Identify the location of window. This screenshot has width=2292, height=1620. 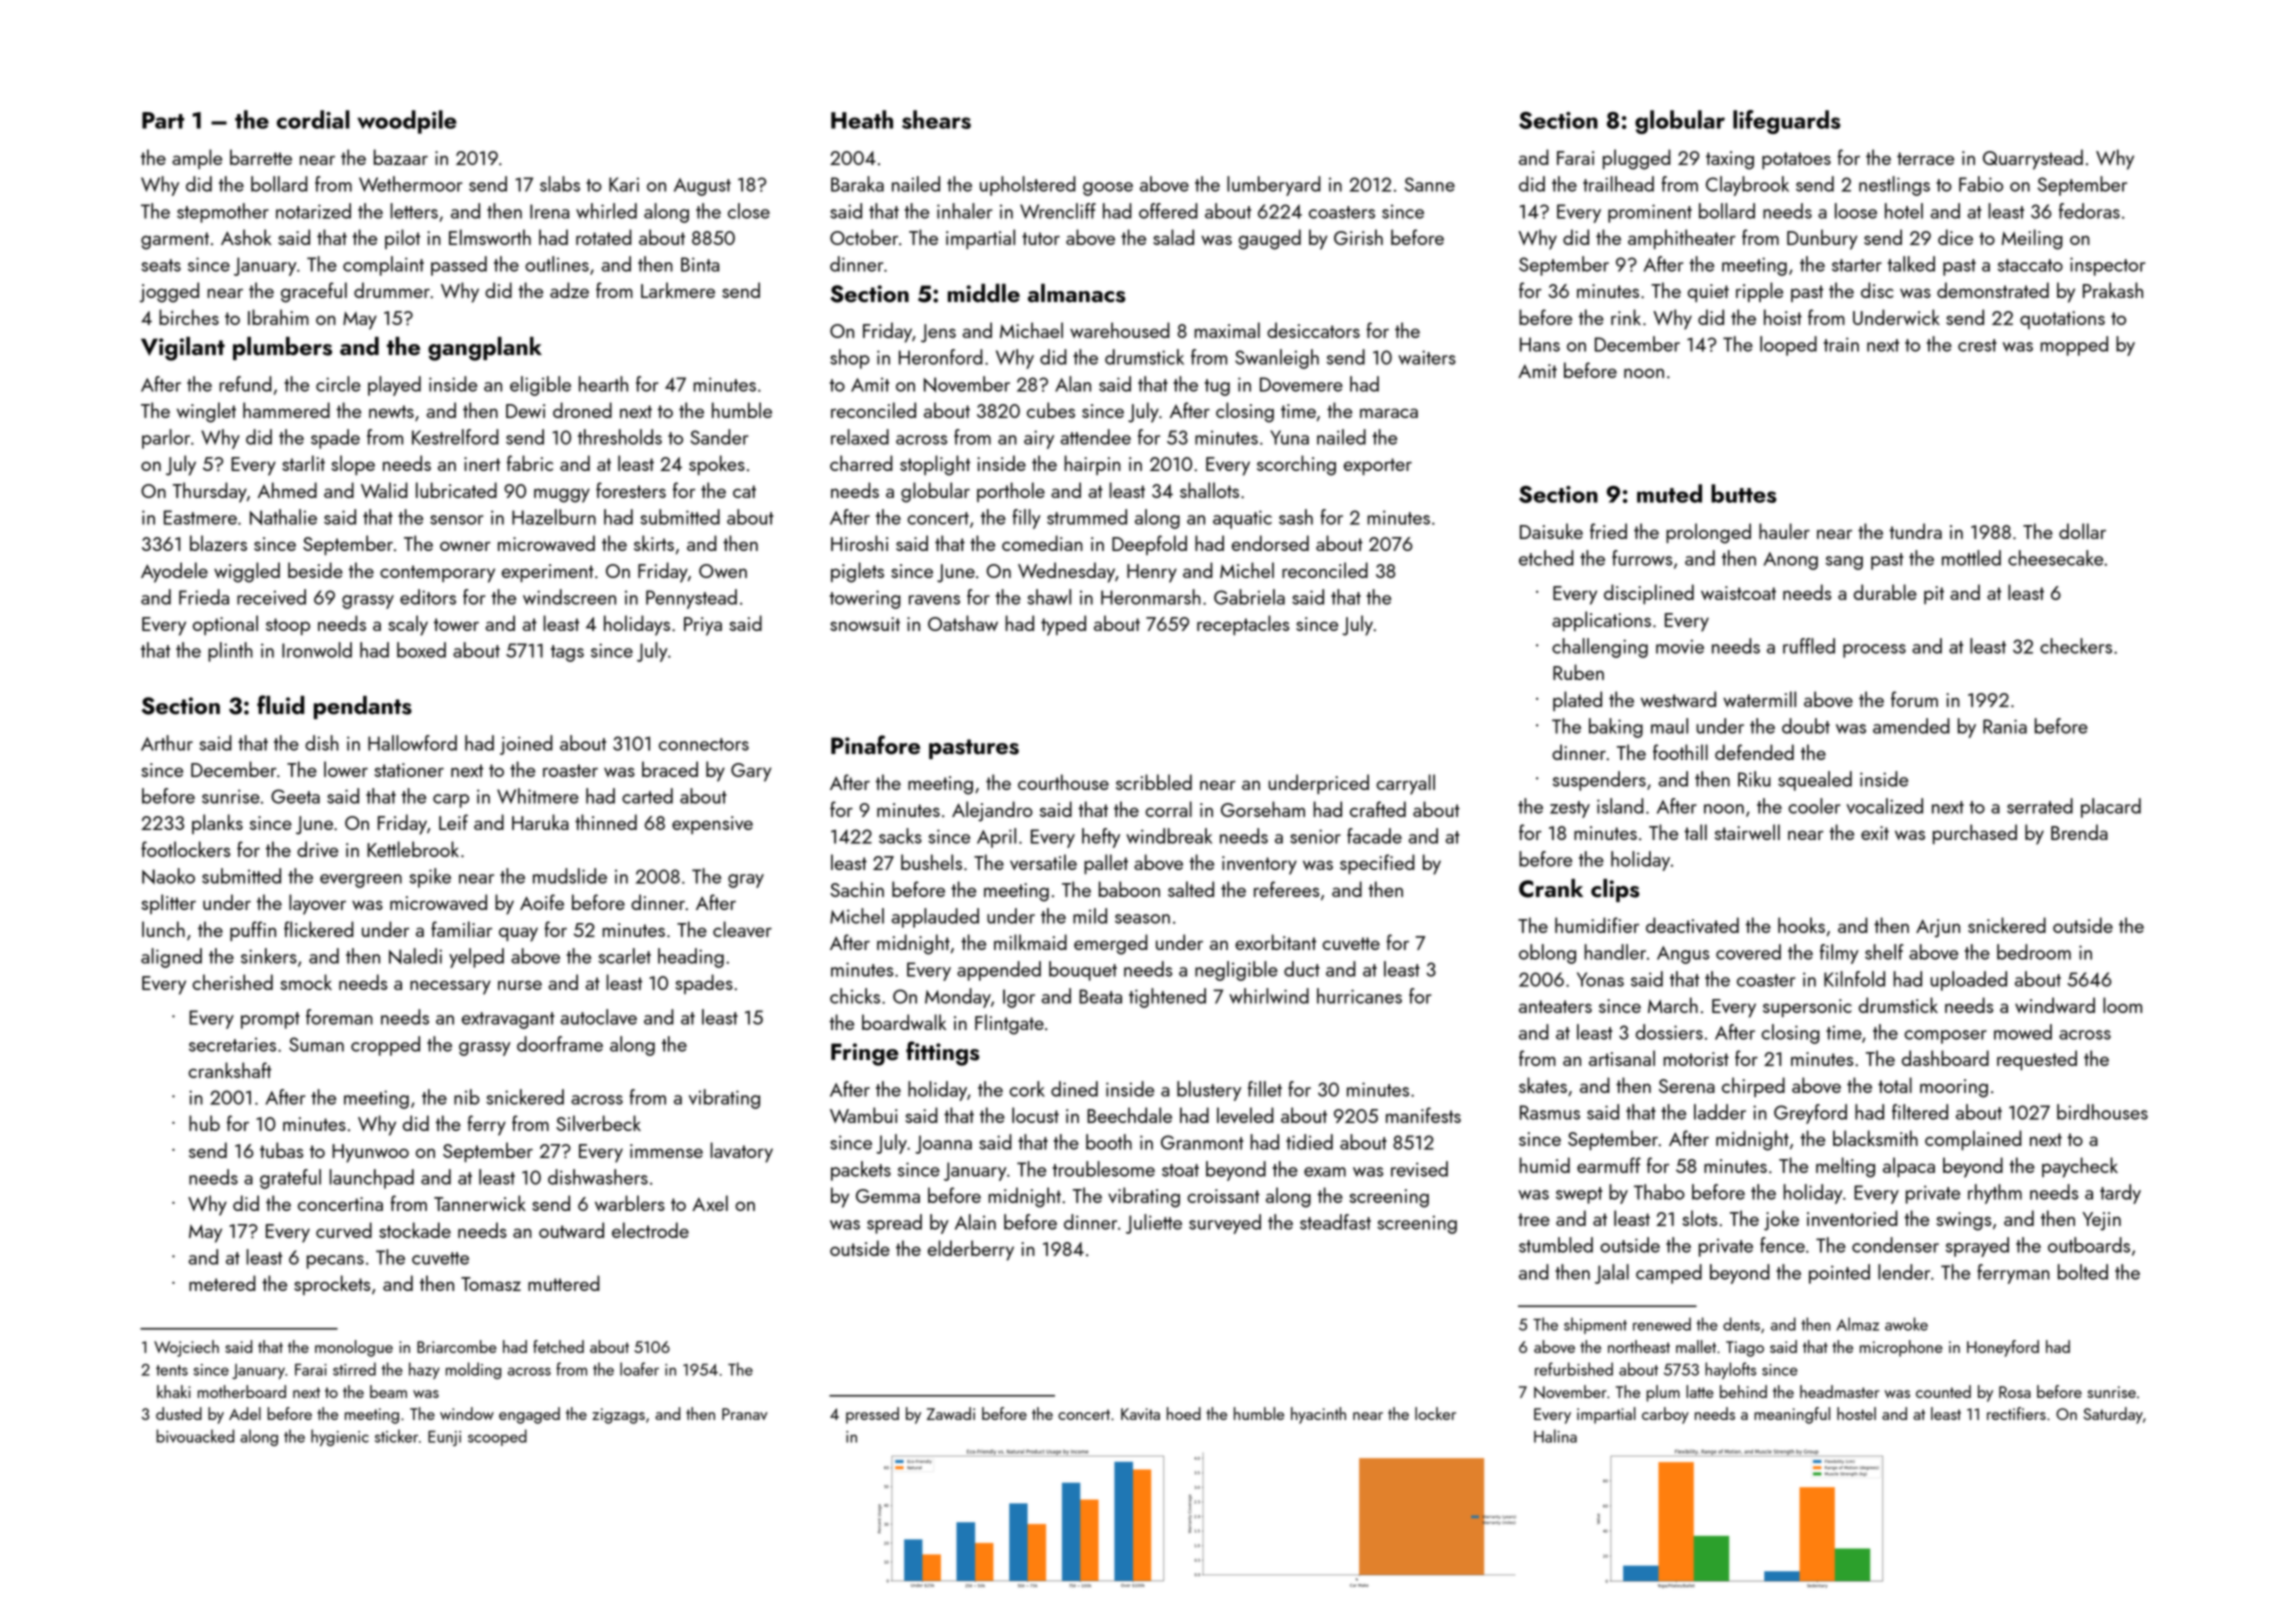
(467, 1413).
